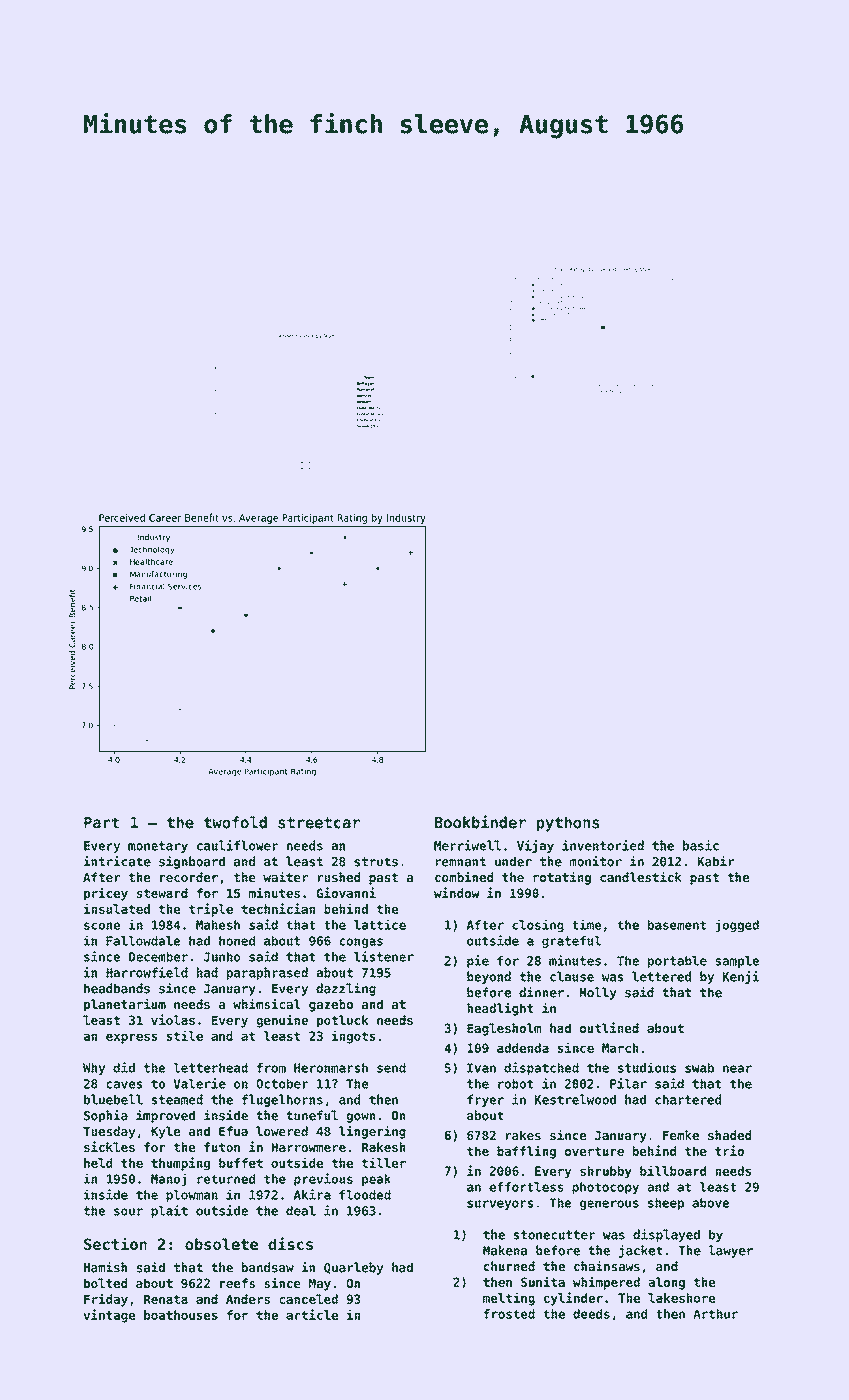  Describe the element at coordinates (478, 961) in the page. I see `pie` at that location.
